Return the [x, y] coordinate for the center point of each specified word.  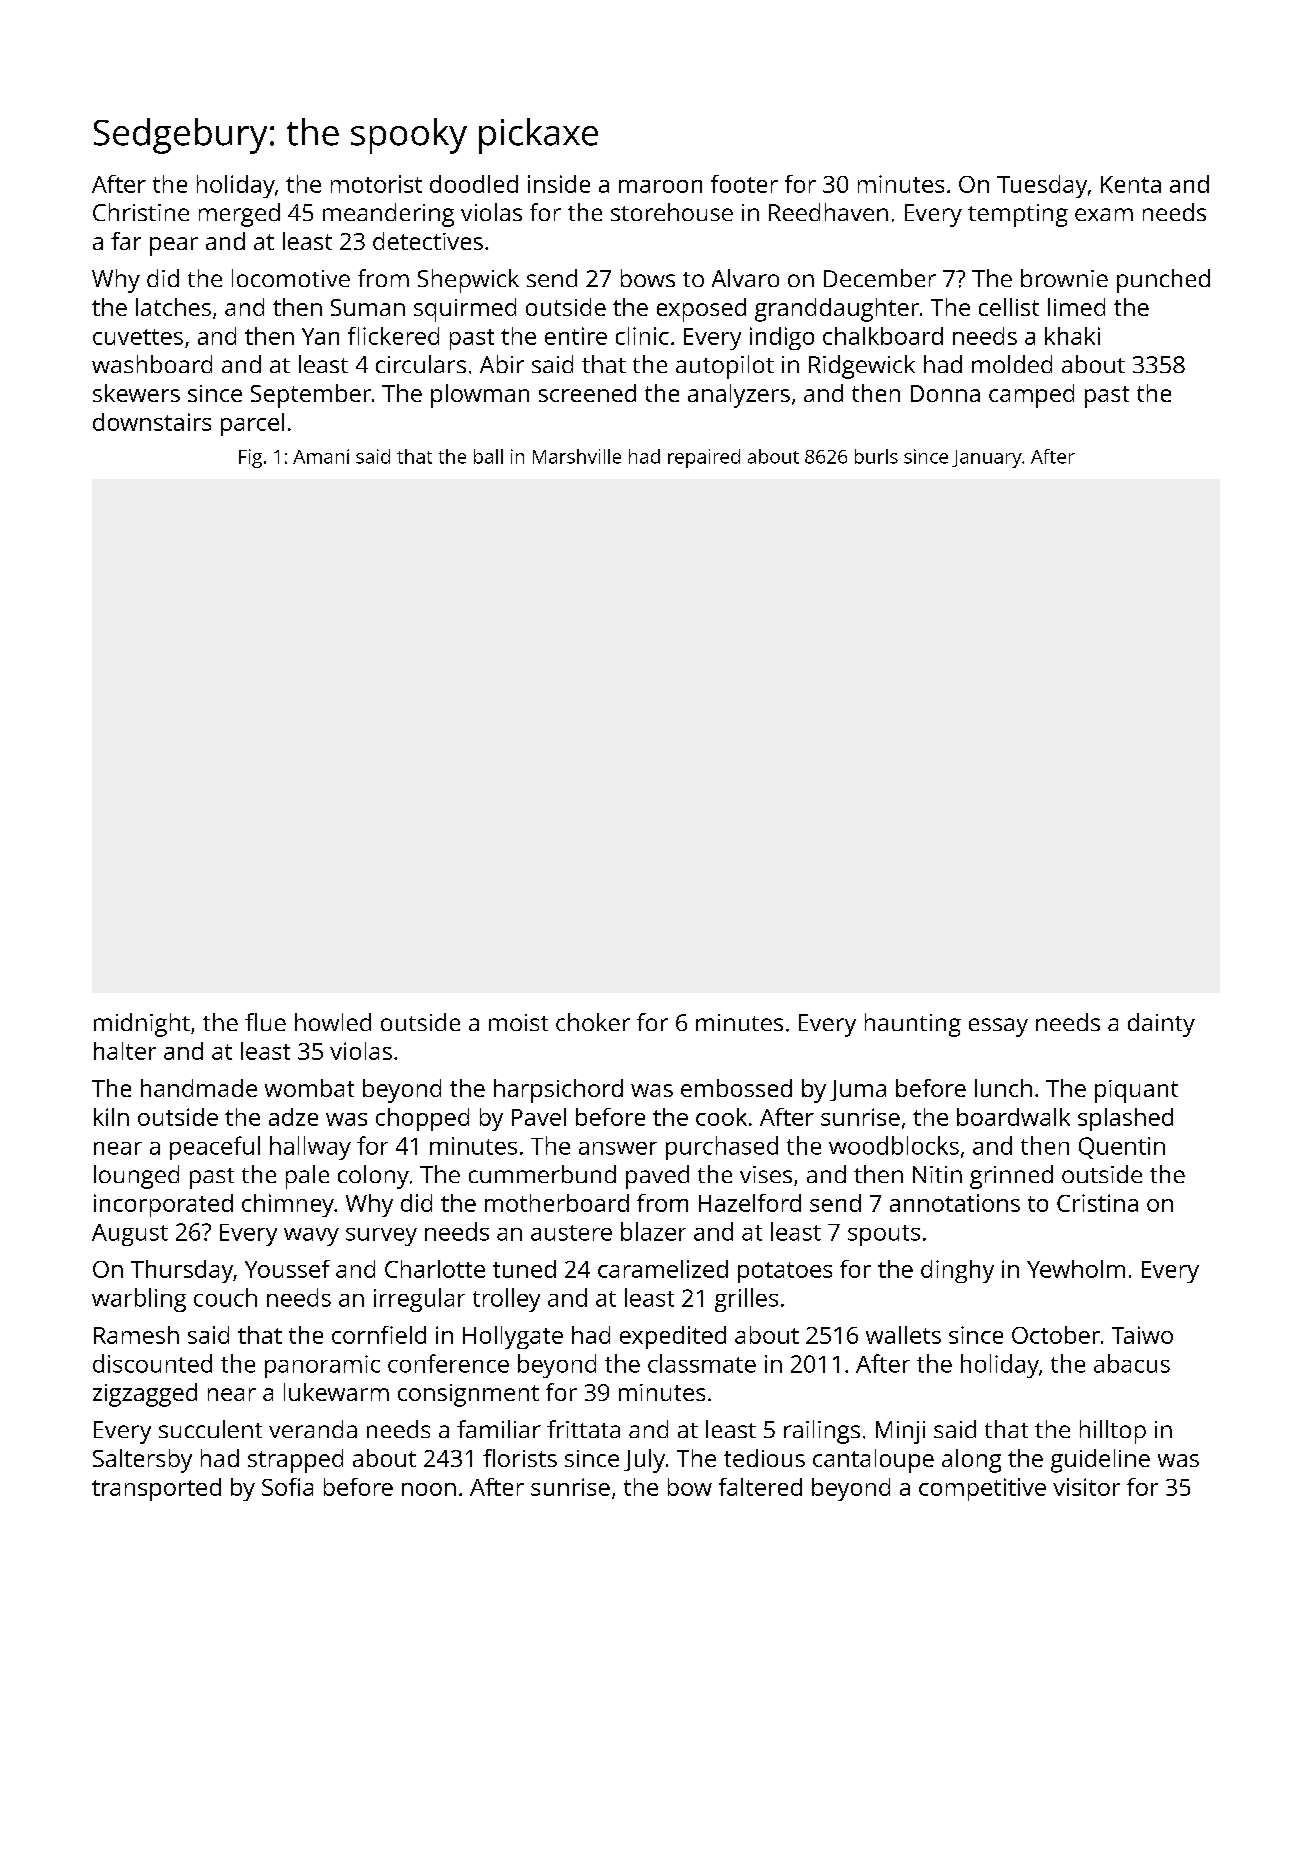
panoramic [322, 1366]
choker [593, 1022]
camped [1031, 396]
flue [265, 1022]
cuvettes [138, 337]
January [987, 459]
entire [576, 336]
